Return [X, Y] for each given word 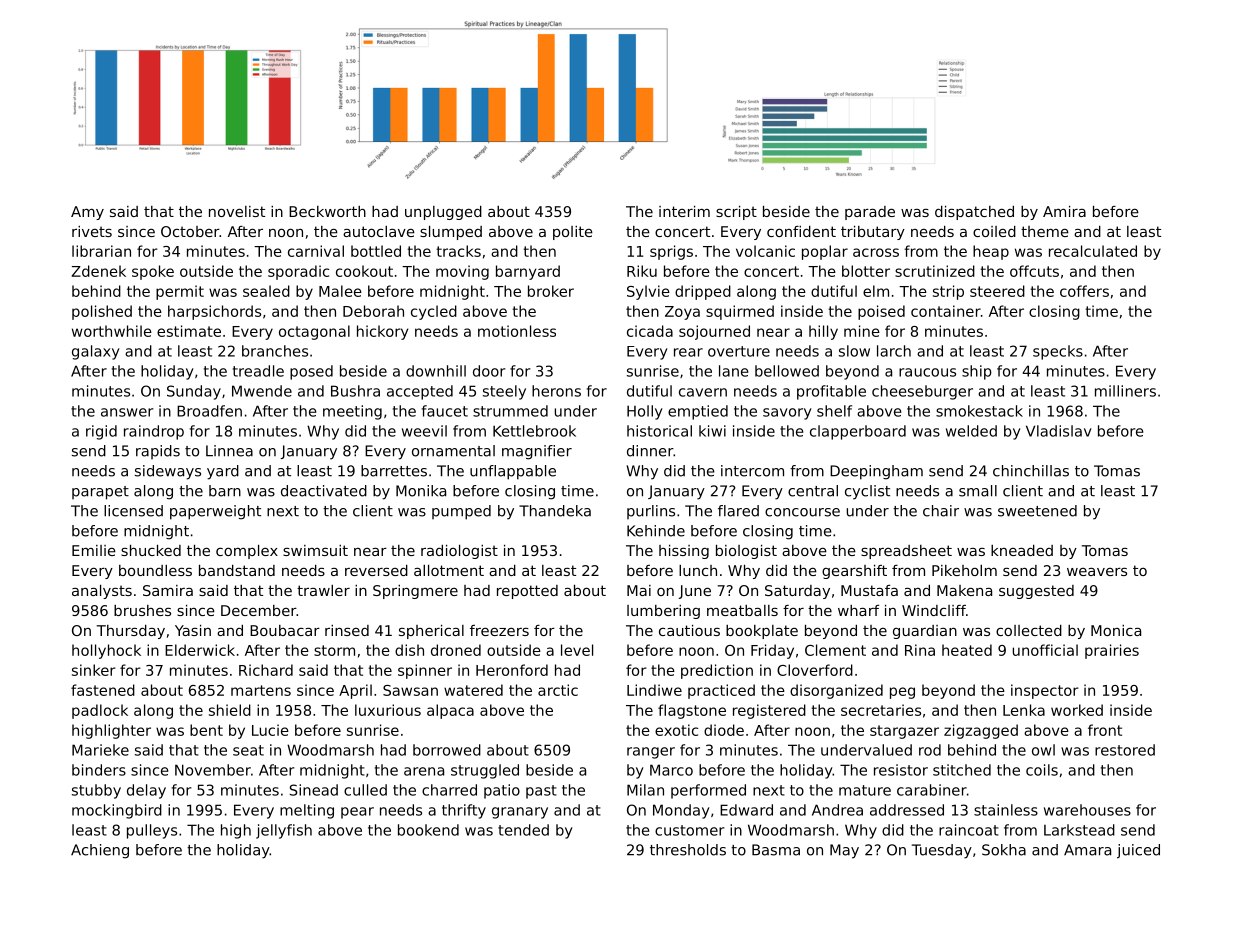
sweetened [1037, 511]
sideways [168, 472]
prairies [1112, 651]
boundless [155, 570]
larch [894, 351]
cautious [689, 630]
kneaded [1022, 550]
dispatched [974, 213]
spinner [425, 671]
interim [684, 211]
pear [357, 813]
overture [739, 351]
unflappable [513, 472]
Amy [87, 213]
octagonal [314, 332]
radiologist [459, 552]
